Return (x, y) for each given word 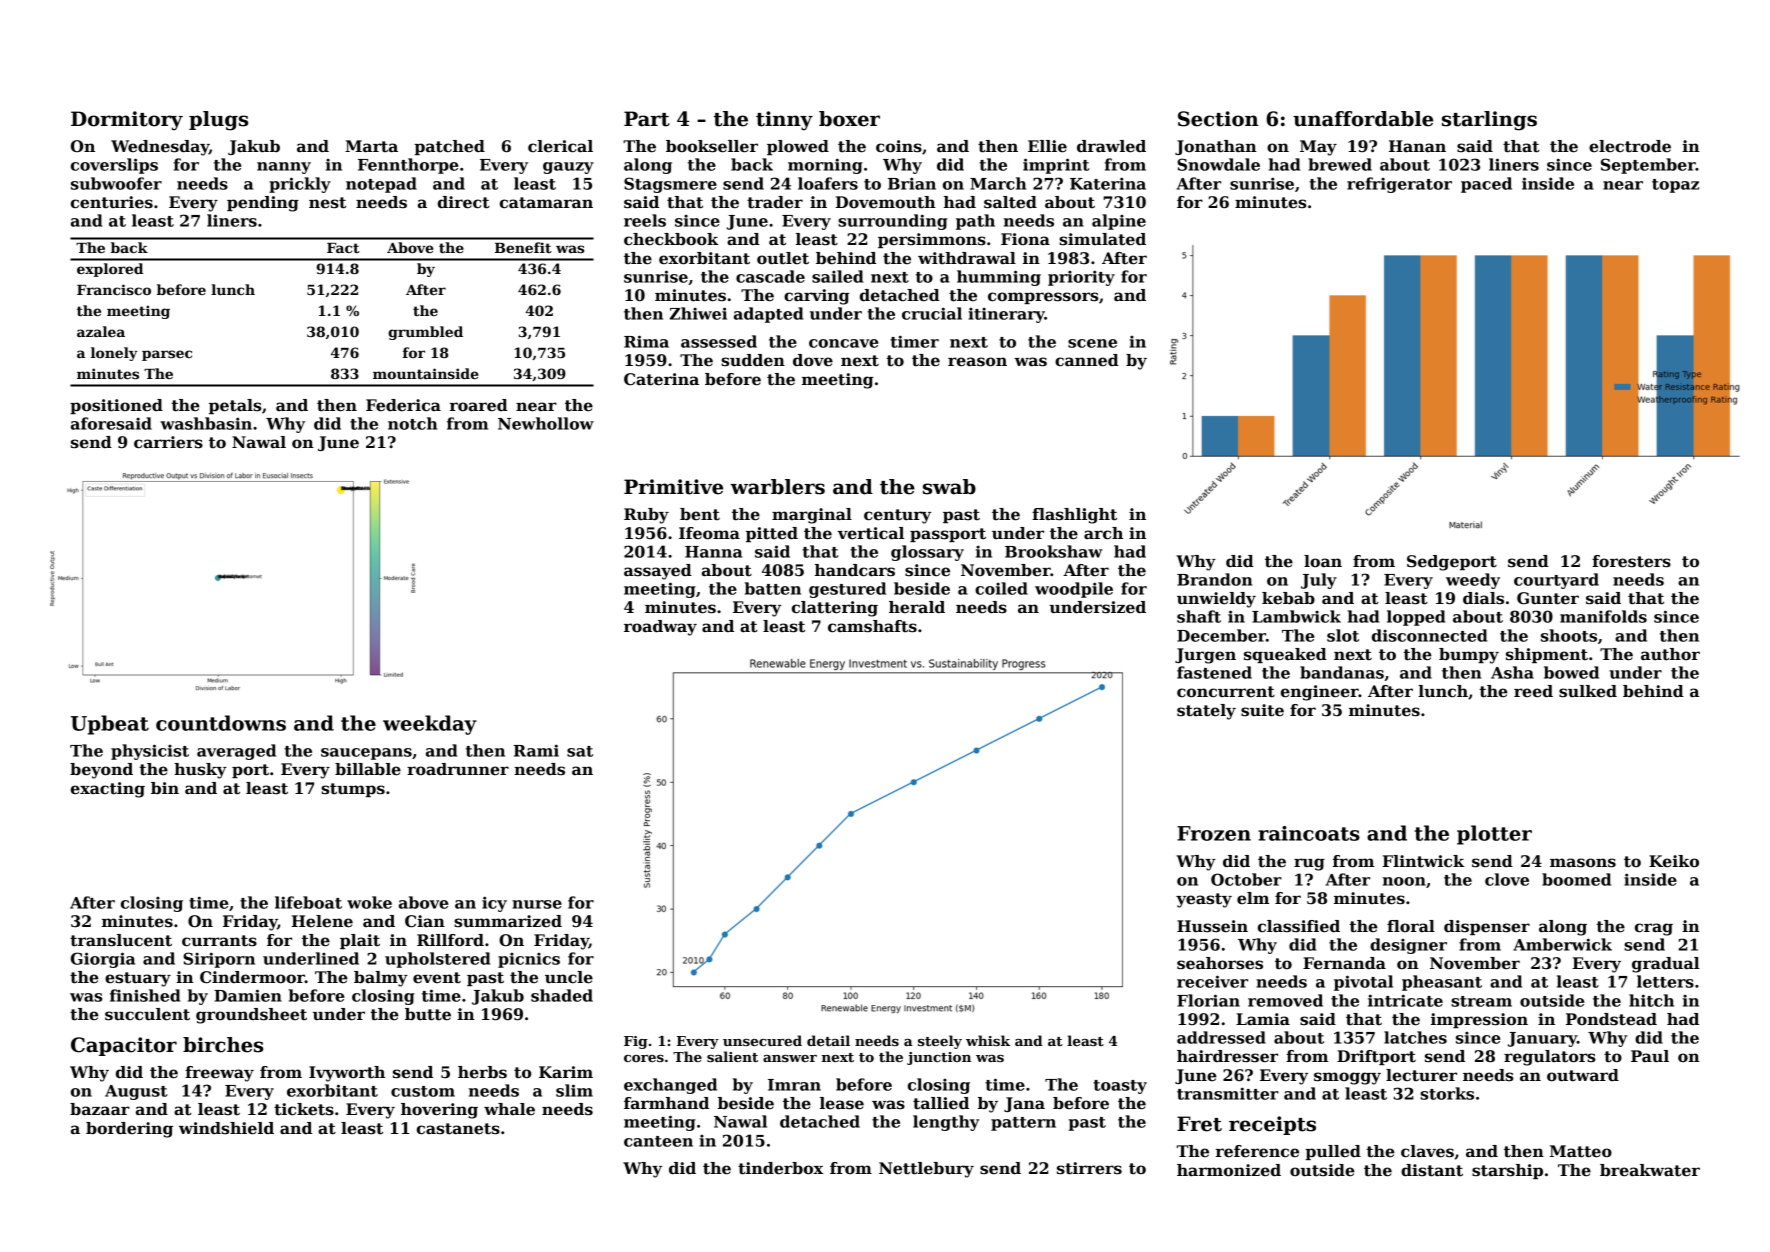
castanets (458, 1129)
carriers (168, 442)
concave (843, 343)
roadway (660, 628)
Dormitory (127, 121)
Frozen (1214, 833)
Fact (343, 248)
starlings (1489, 121)
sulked (1588, 691)
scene (1092, 343)
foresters (1631, 561)
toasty (1120, 1087)
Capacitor (124, 1046)
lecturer (1421, 1075)
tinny (784, 121)
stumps (353, 790)
